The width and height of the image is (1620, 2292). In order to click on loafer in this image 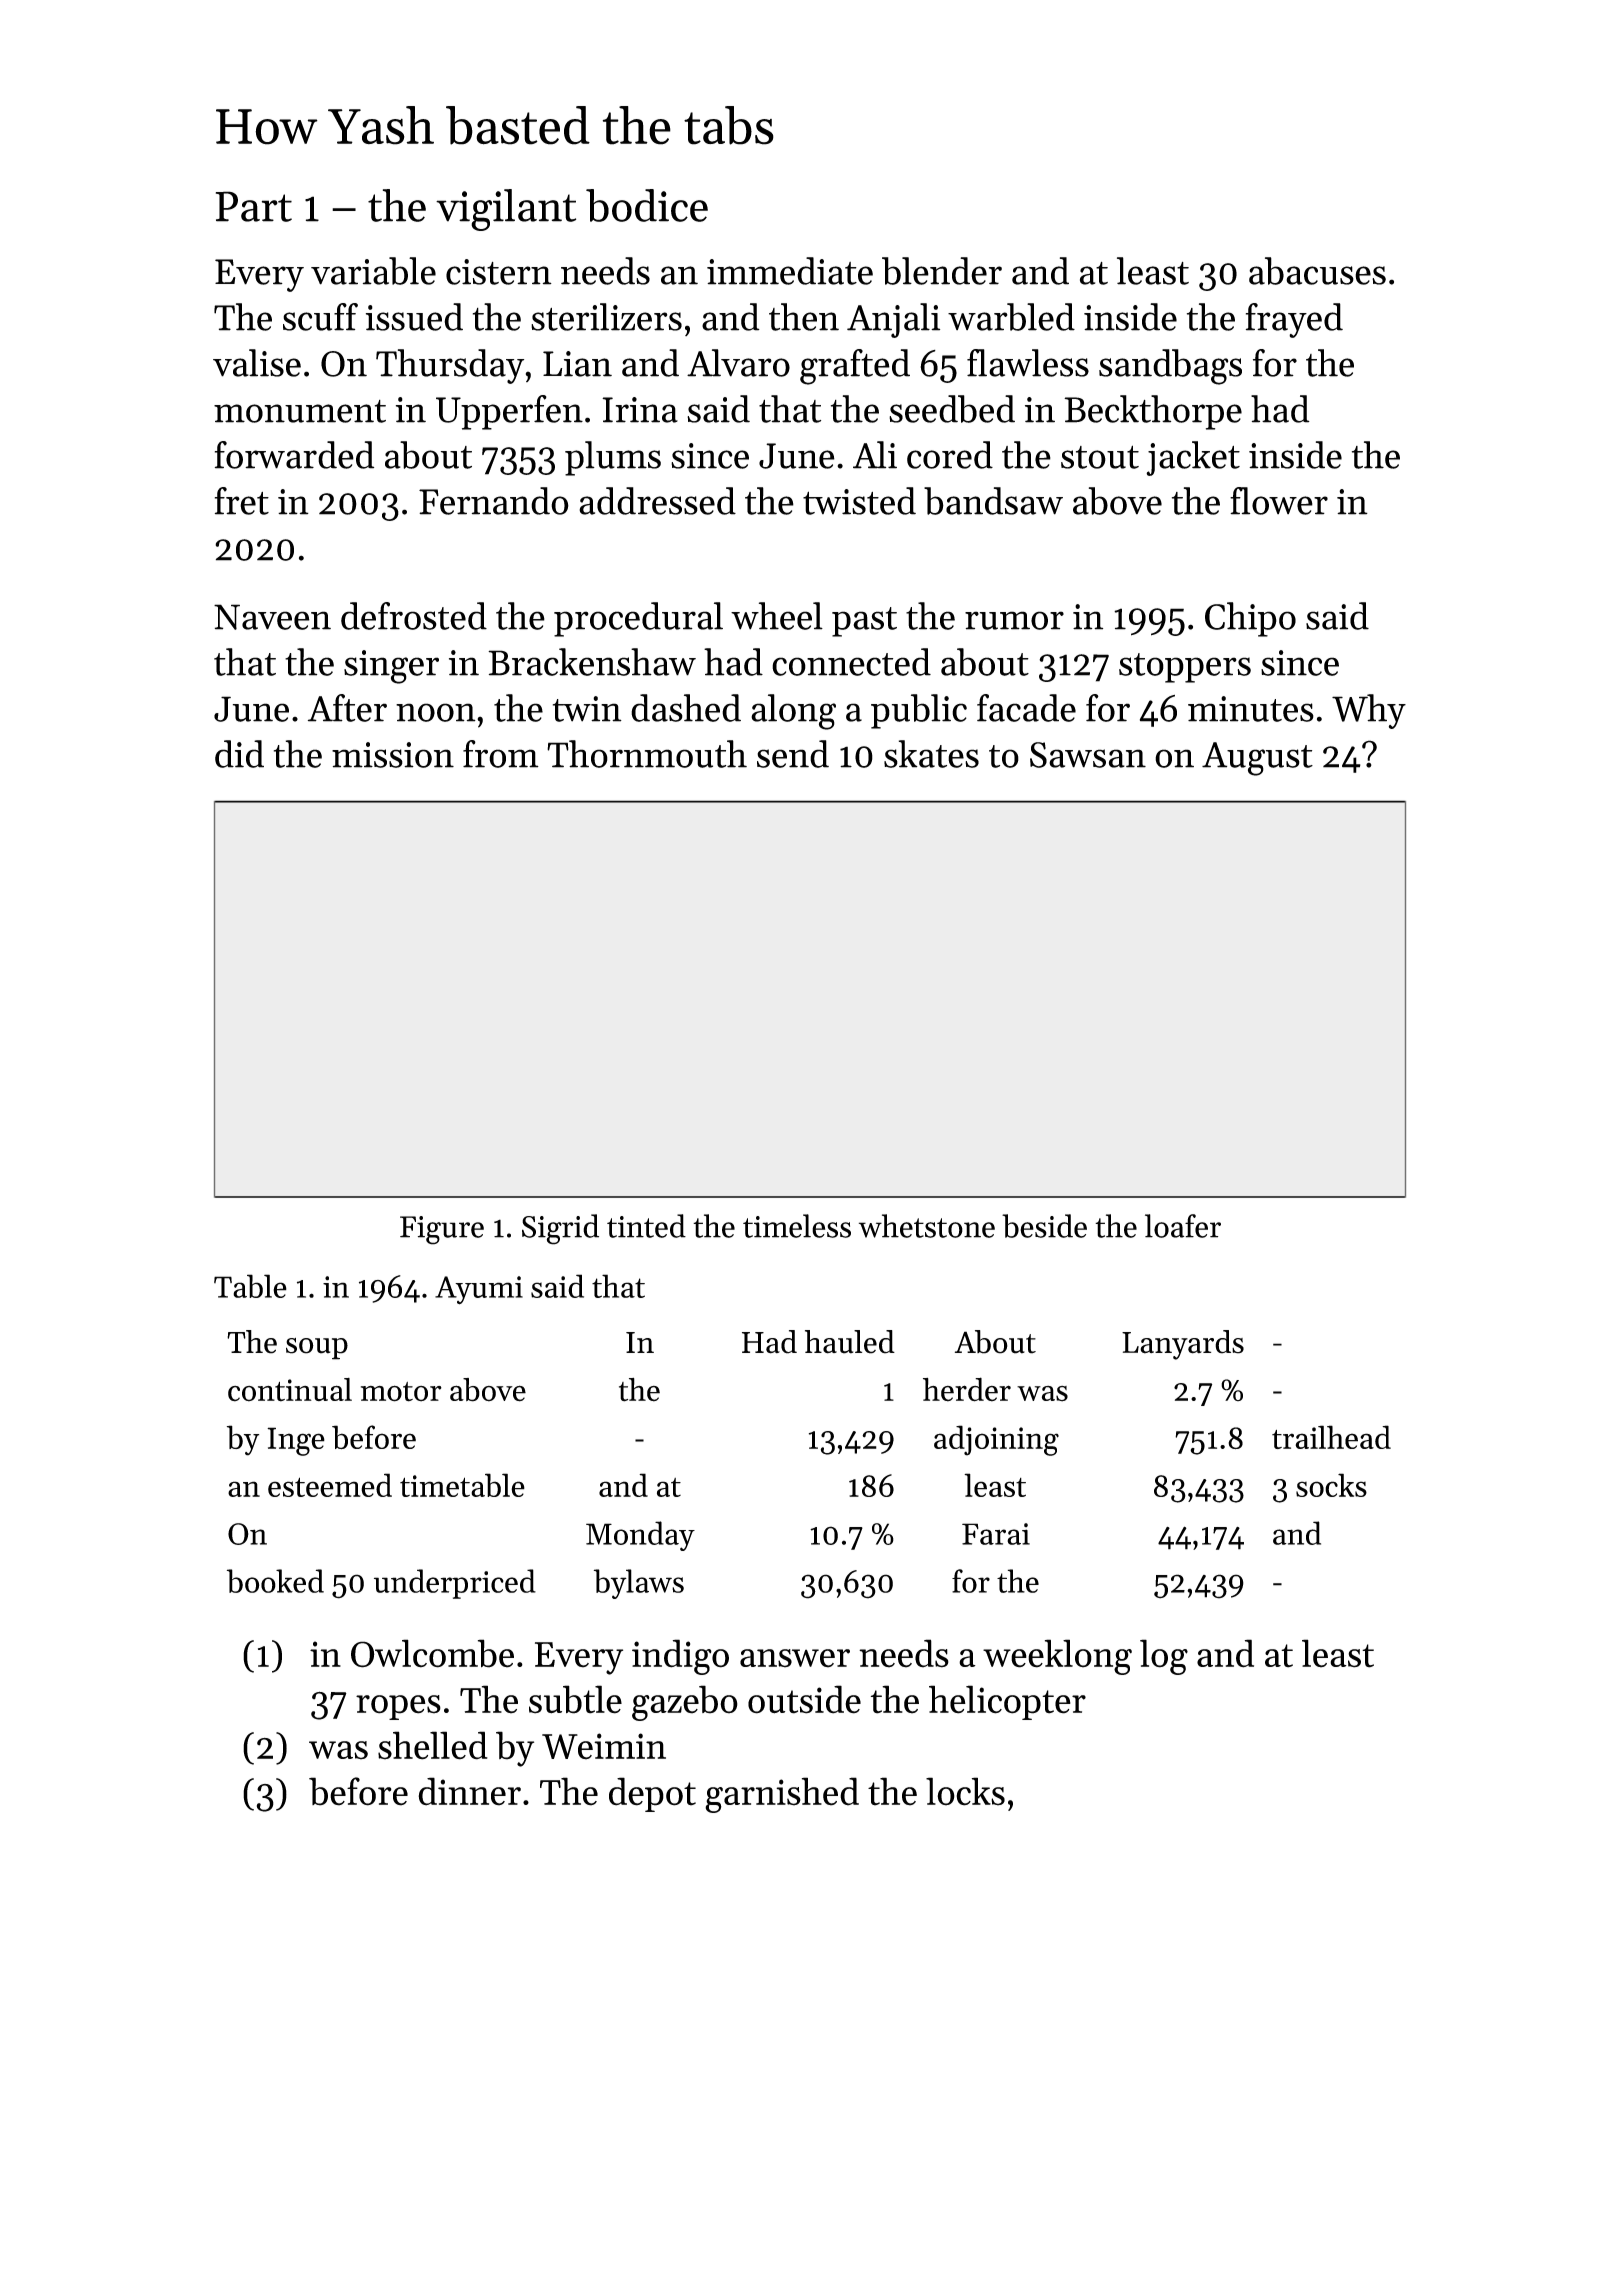, I will do `click(1183, 1226)`.
